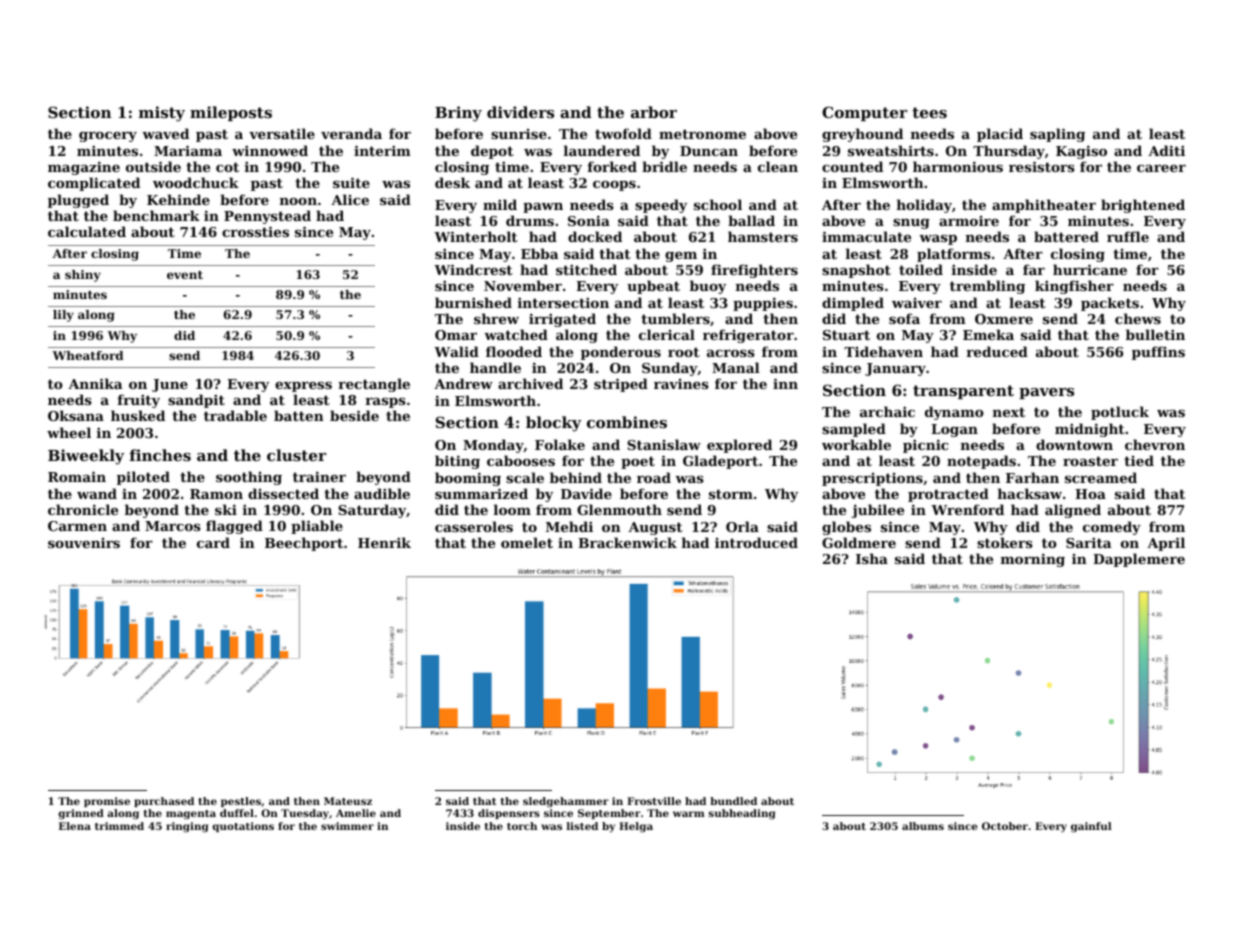  Describe the element at coordinates (348, 801) in the image. I see `Mateusz` at that location.
